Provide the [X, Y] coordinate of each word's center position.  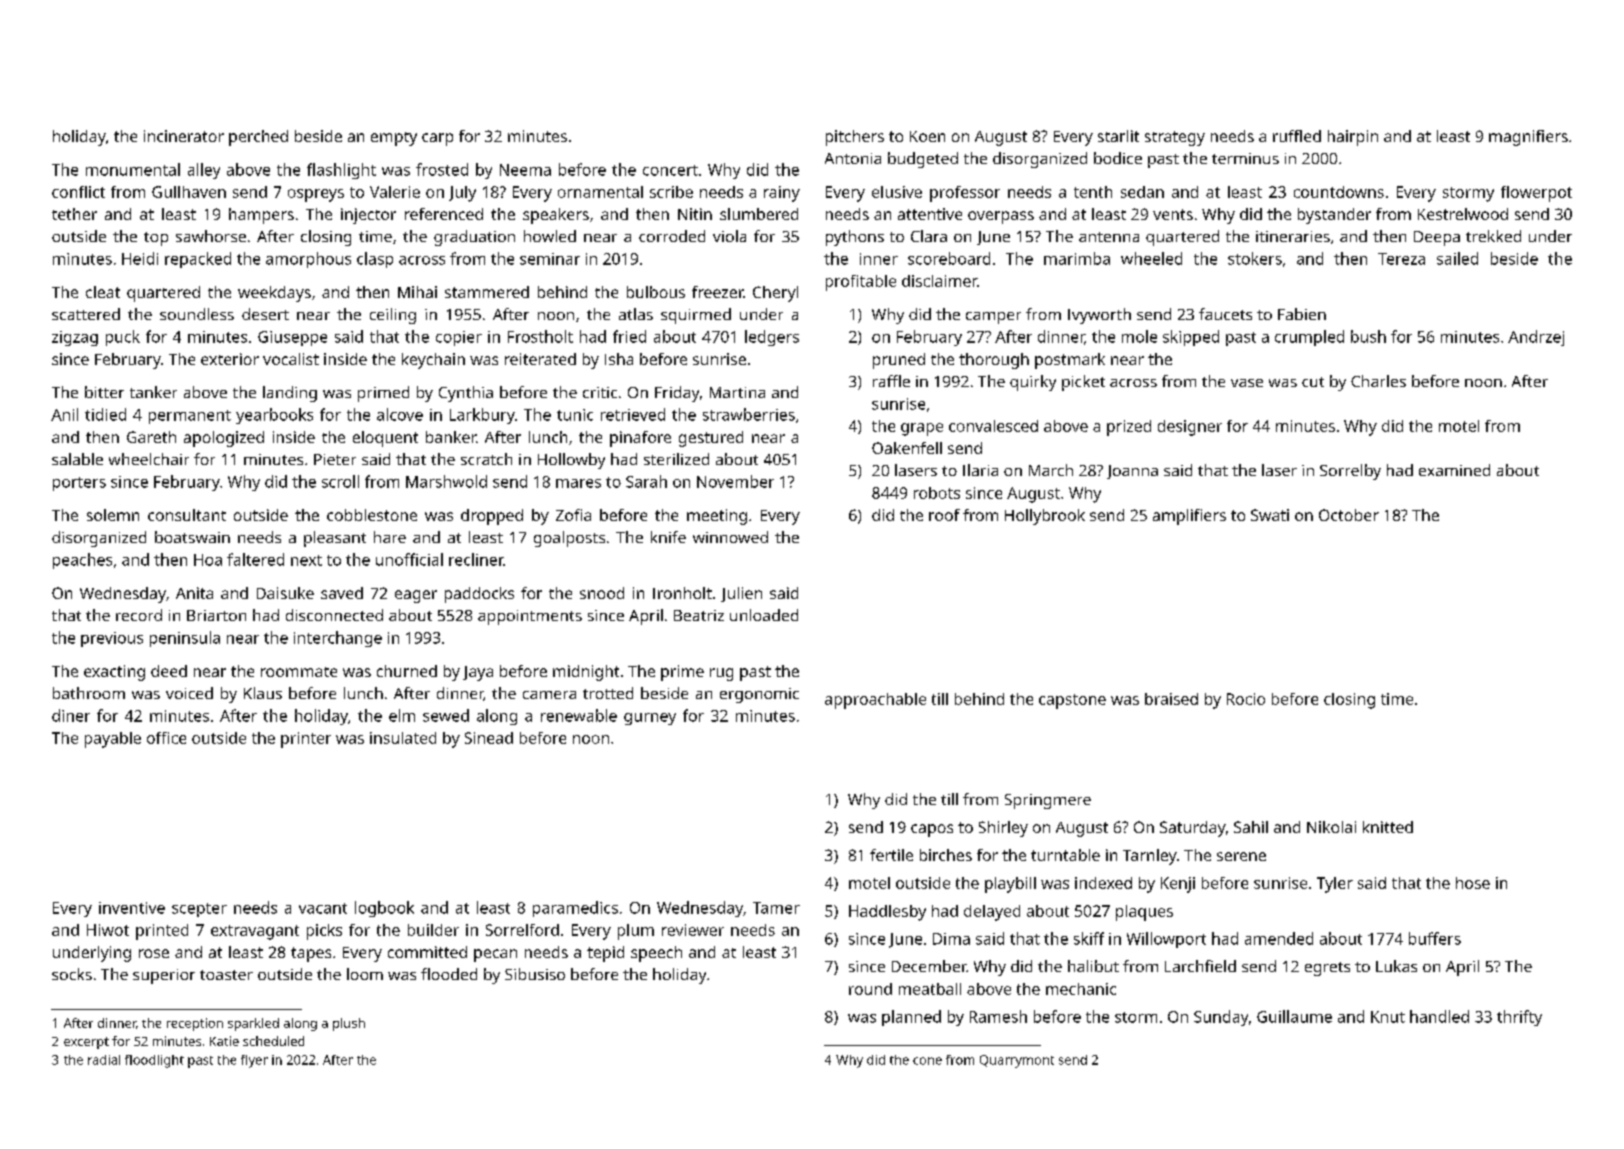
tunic [575, 415]
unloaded [764, 615]
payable [113, 740]
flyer [254, 1061]
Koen [927, 136]
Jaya [478, 673]
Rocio [1246, 699]
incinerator [184, 136]
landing [290, 394]
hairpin [1353, 138]
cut [1313, 382]
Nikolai [1331, 827]
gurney [650, 719]
